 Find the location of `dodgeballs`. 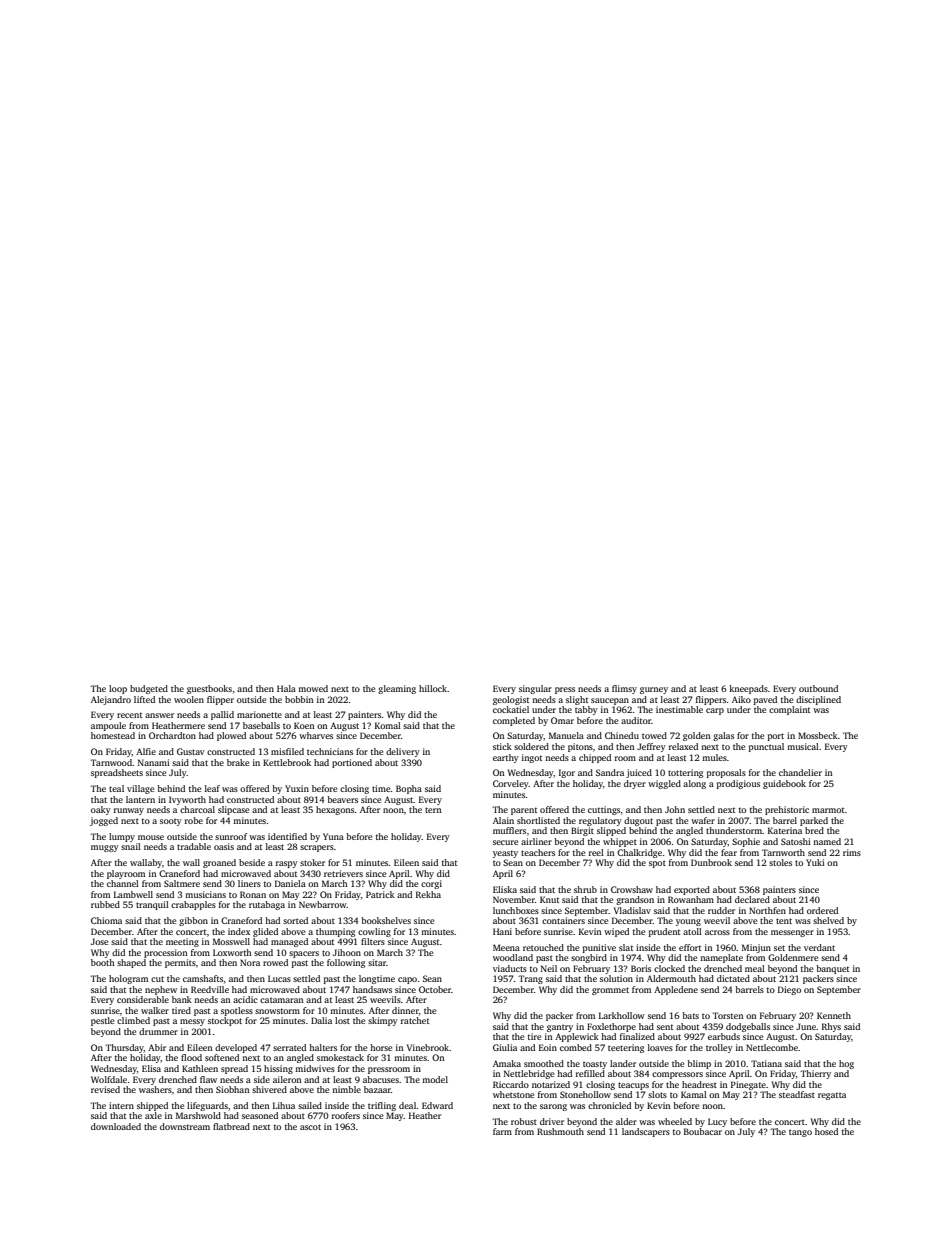

dodgeballs is located at coordinates (748, 1027).
